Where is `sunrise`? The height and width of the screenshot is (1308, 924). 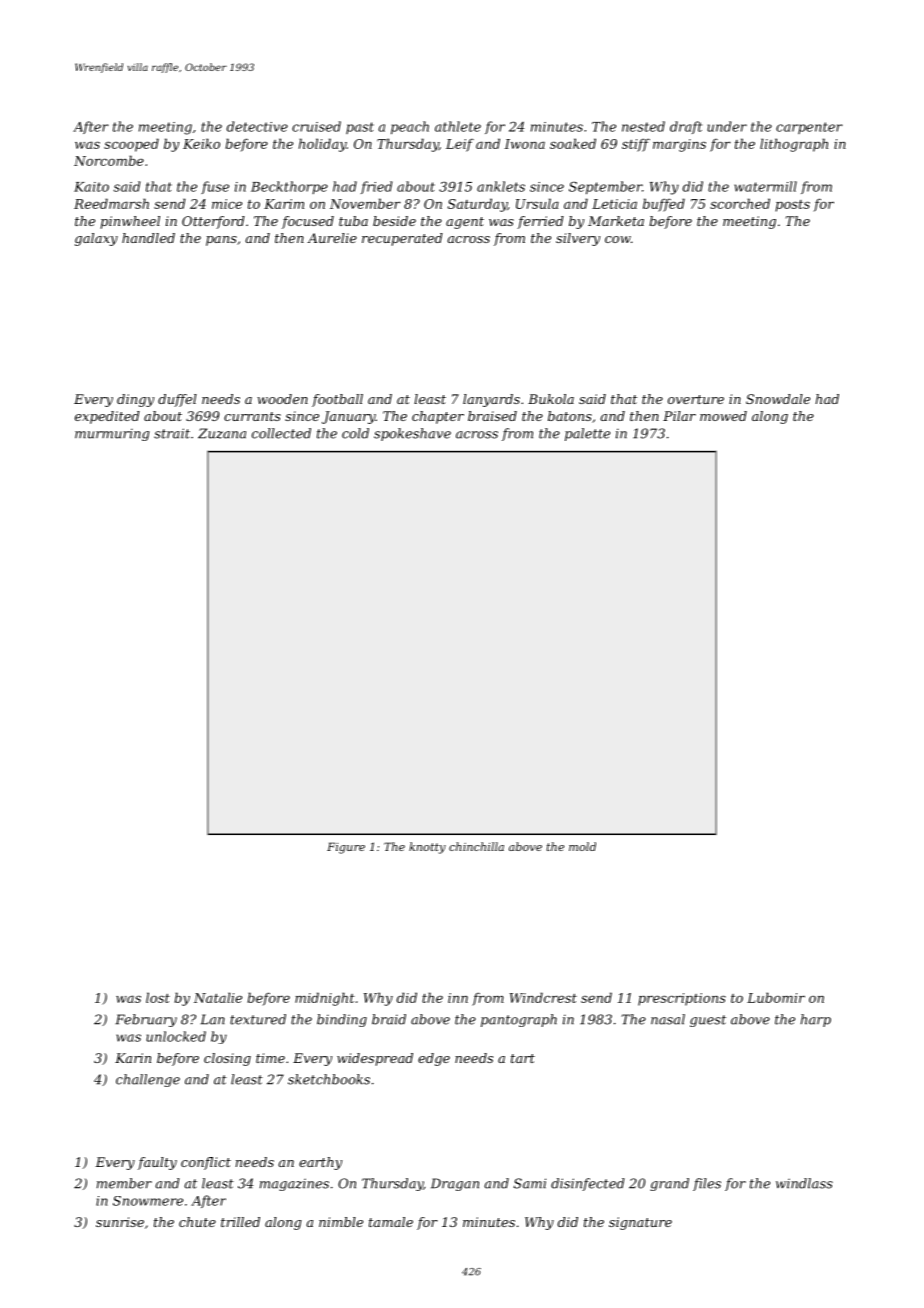
sunrise is located at coordinates (120, 1222).
